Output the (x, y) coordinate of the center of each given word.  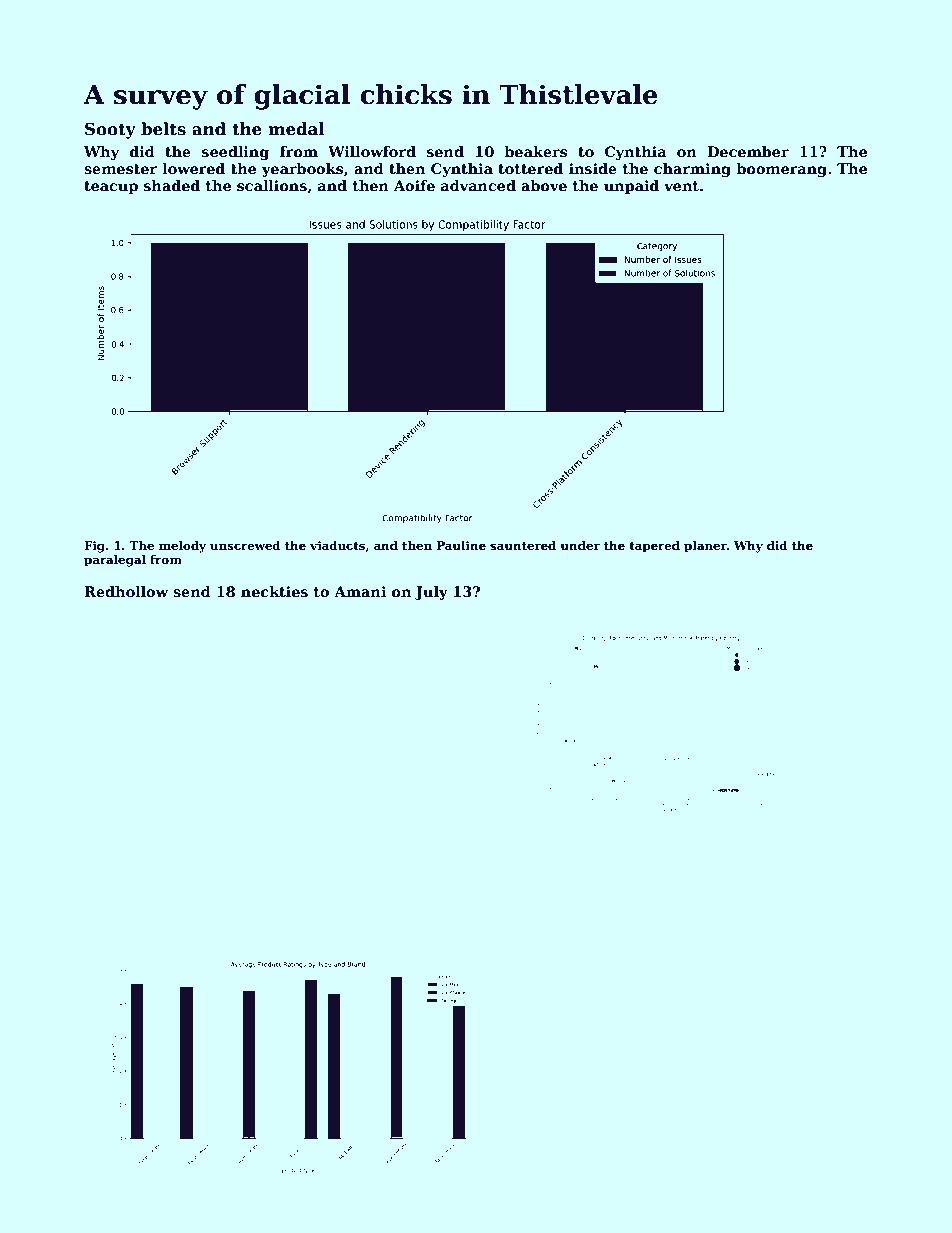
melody (182, 547)
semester (120, 169)
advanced (478, 185)
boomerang (781, 170)
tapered (654, 547)
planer (705, 547)
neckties (274, 591)
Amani (360, 591)
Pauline (461, 545)
